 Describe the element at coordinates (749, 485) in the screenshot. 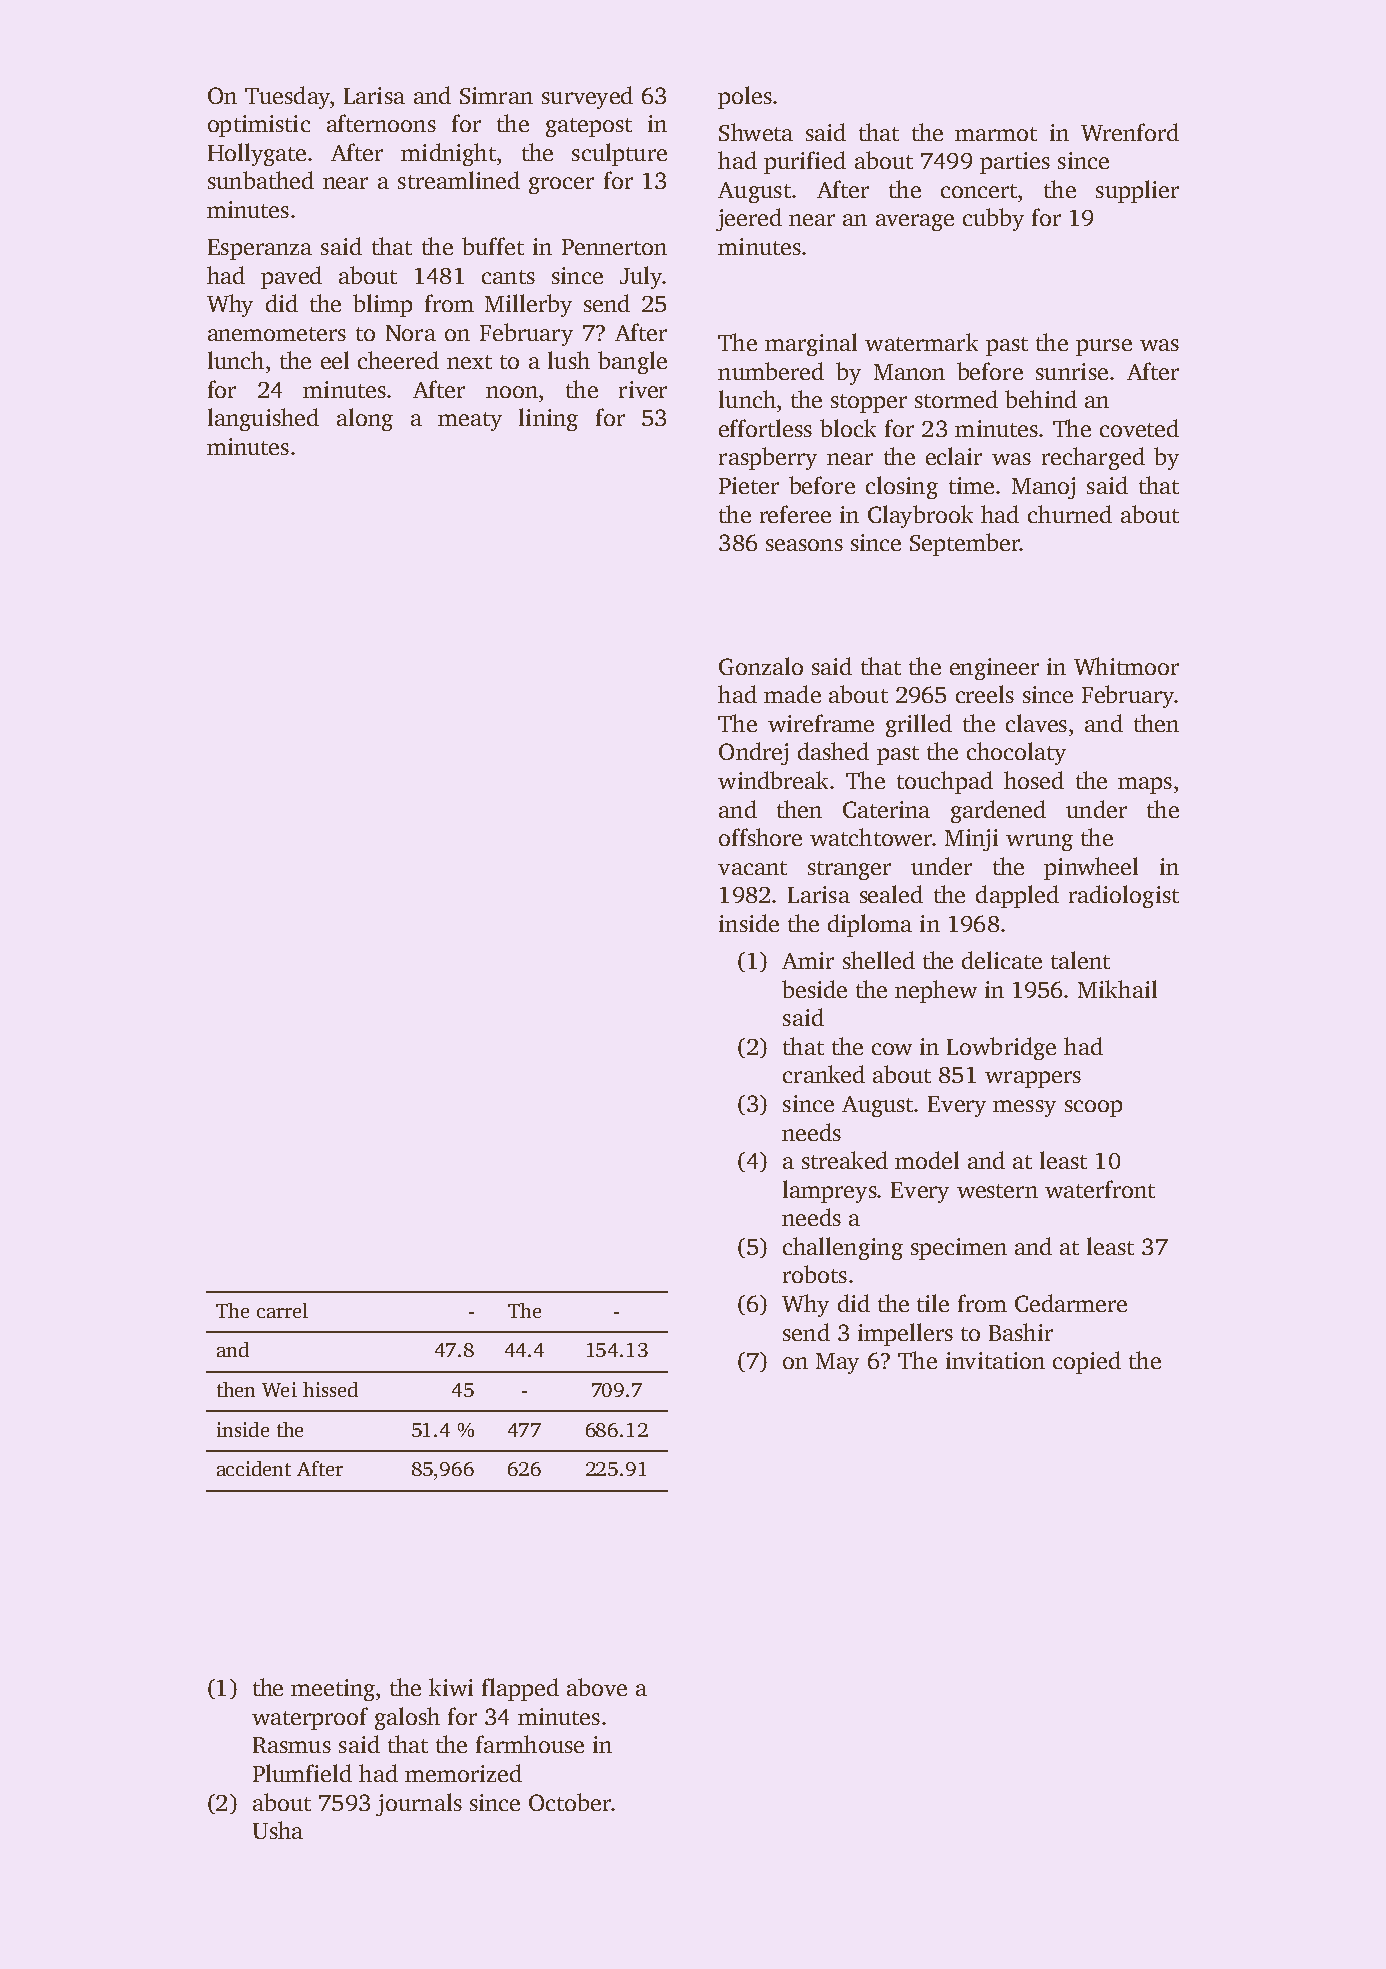

I see `Pieter` at that location.
